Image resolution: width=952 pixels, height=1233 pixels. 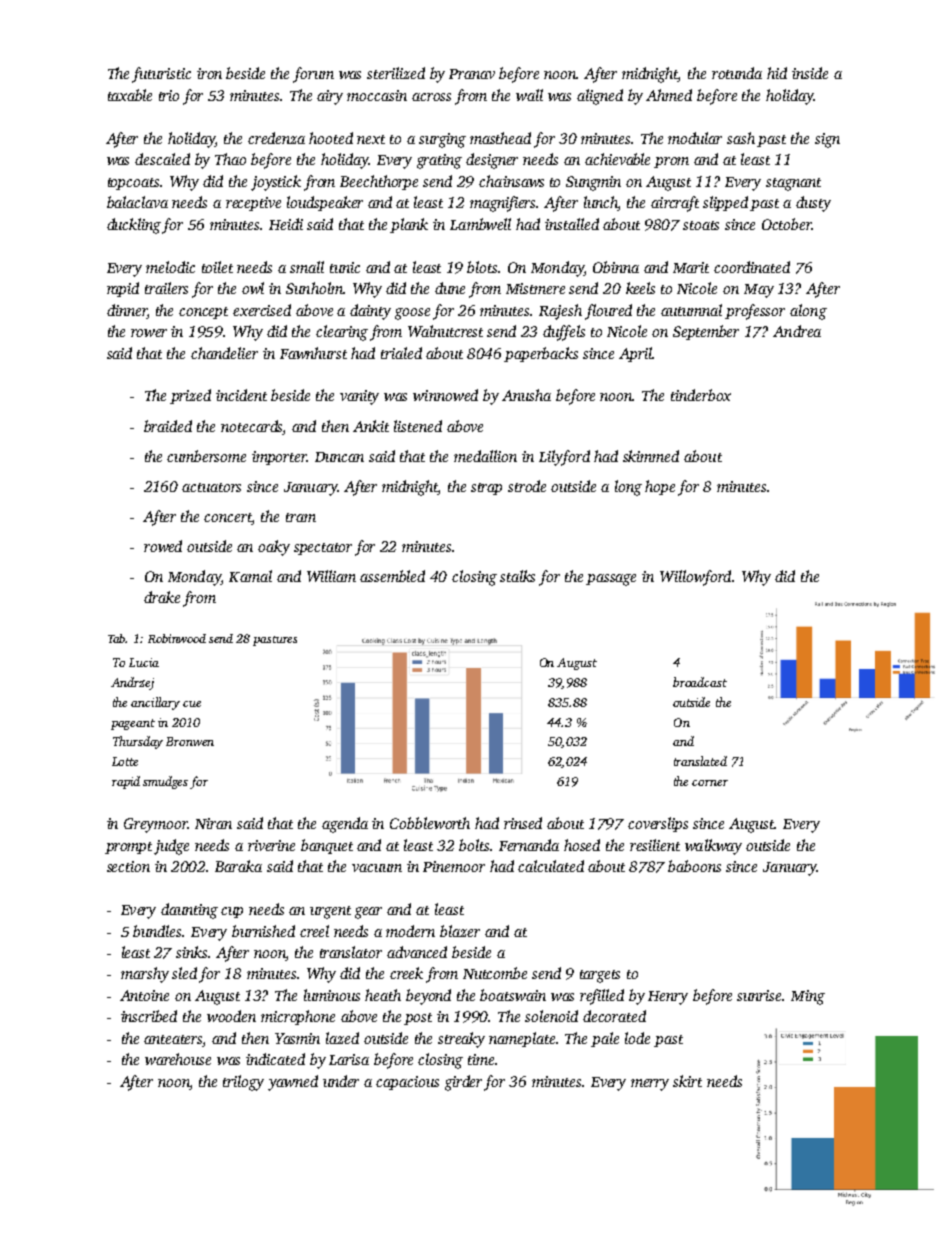 What do you see at coordinates (710, 783) in the image?
I see `corner` at bounding box center [710, 783].
